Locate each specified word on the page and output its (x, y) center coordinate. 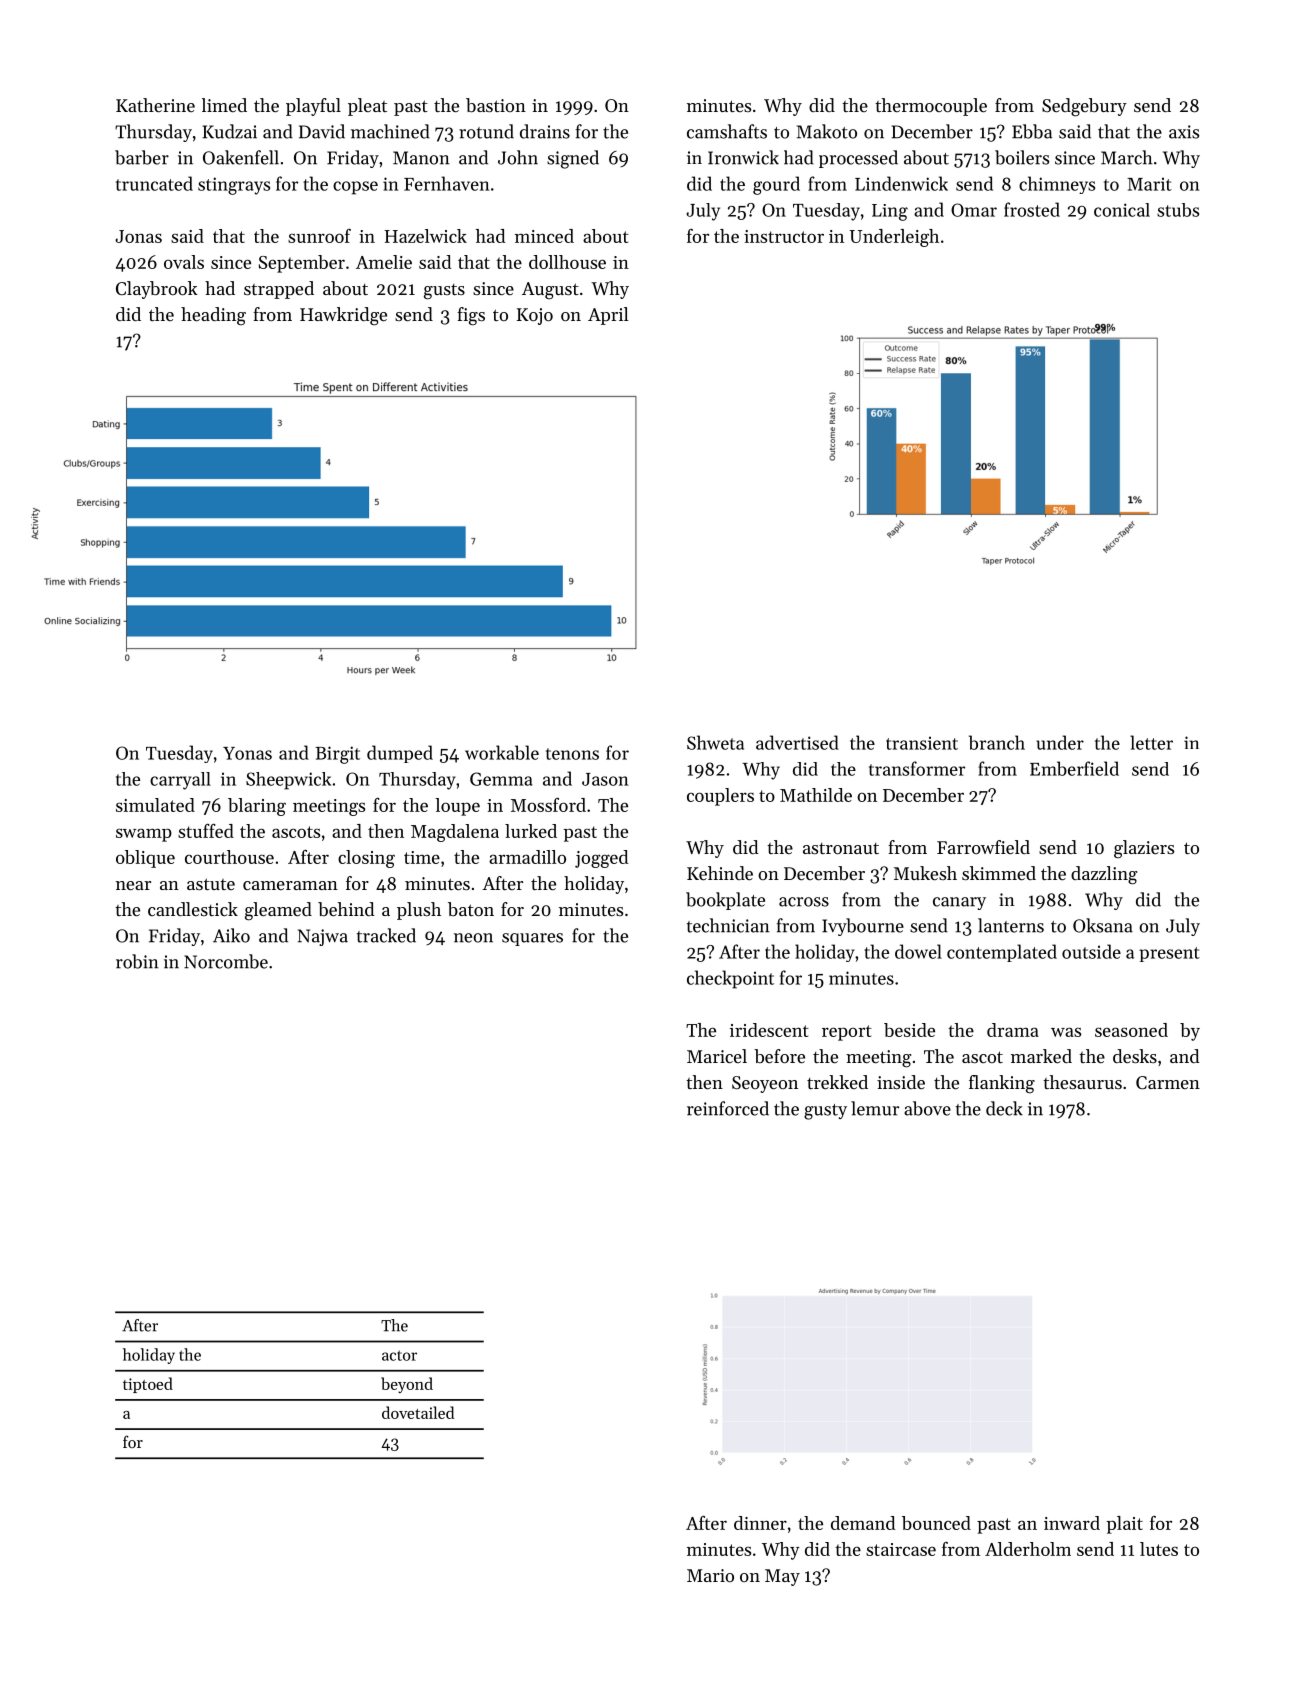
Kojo (535, 316)
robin (137, 961)
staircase (901, 1549)
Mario (710, 1575)
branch (997, 742)
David (322, 131)
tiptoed (148, 1385)
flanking (1002, 1084)
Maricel (717, 1056)
